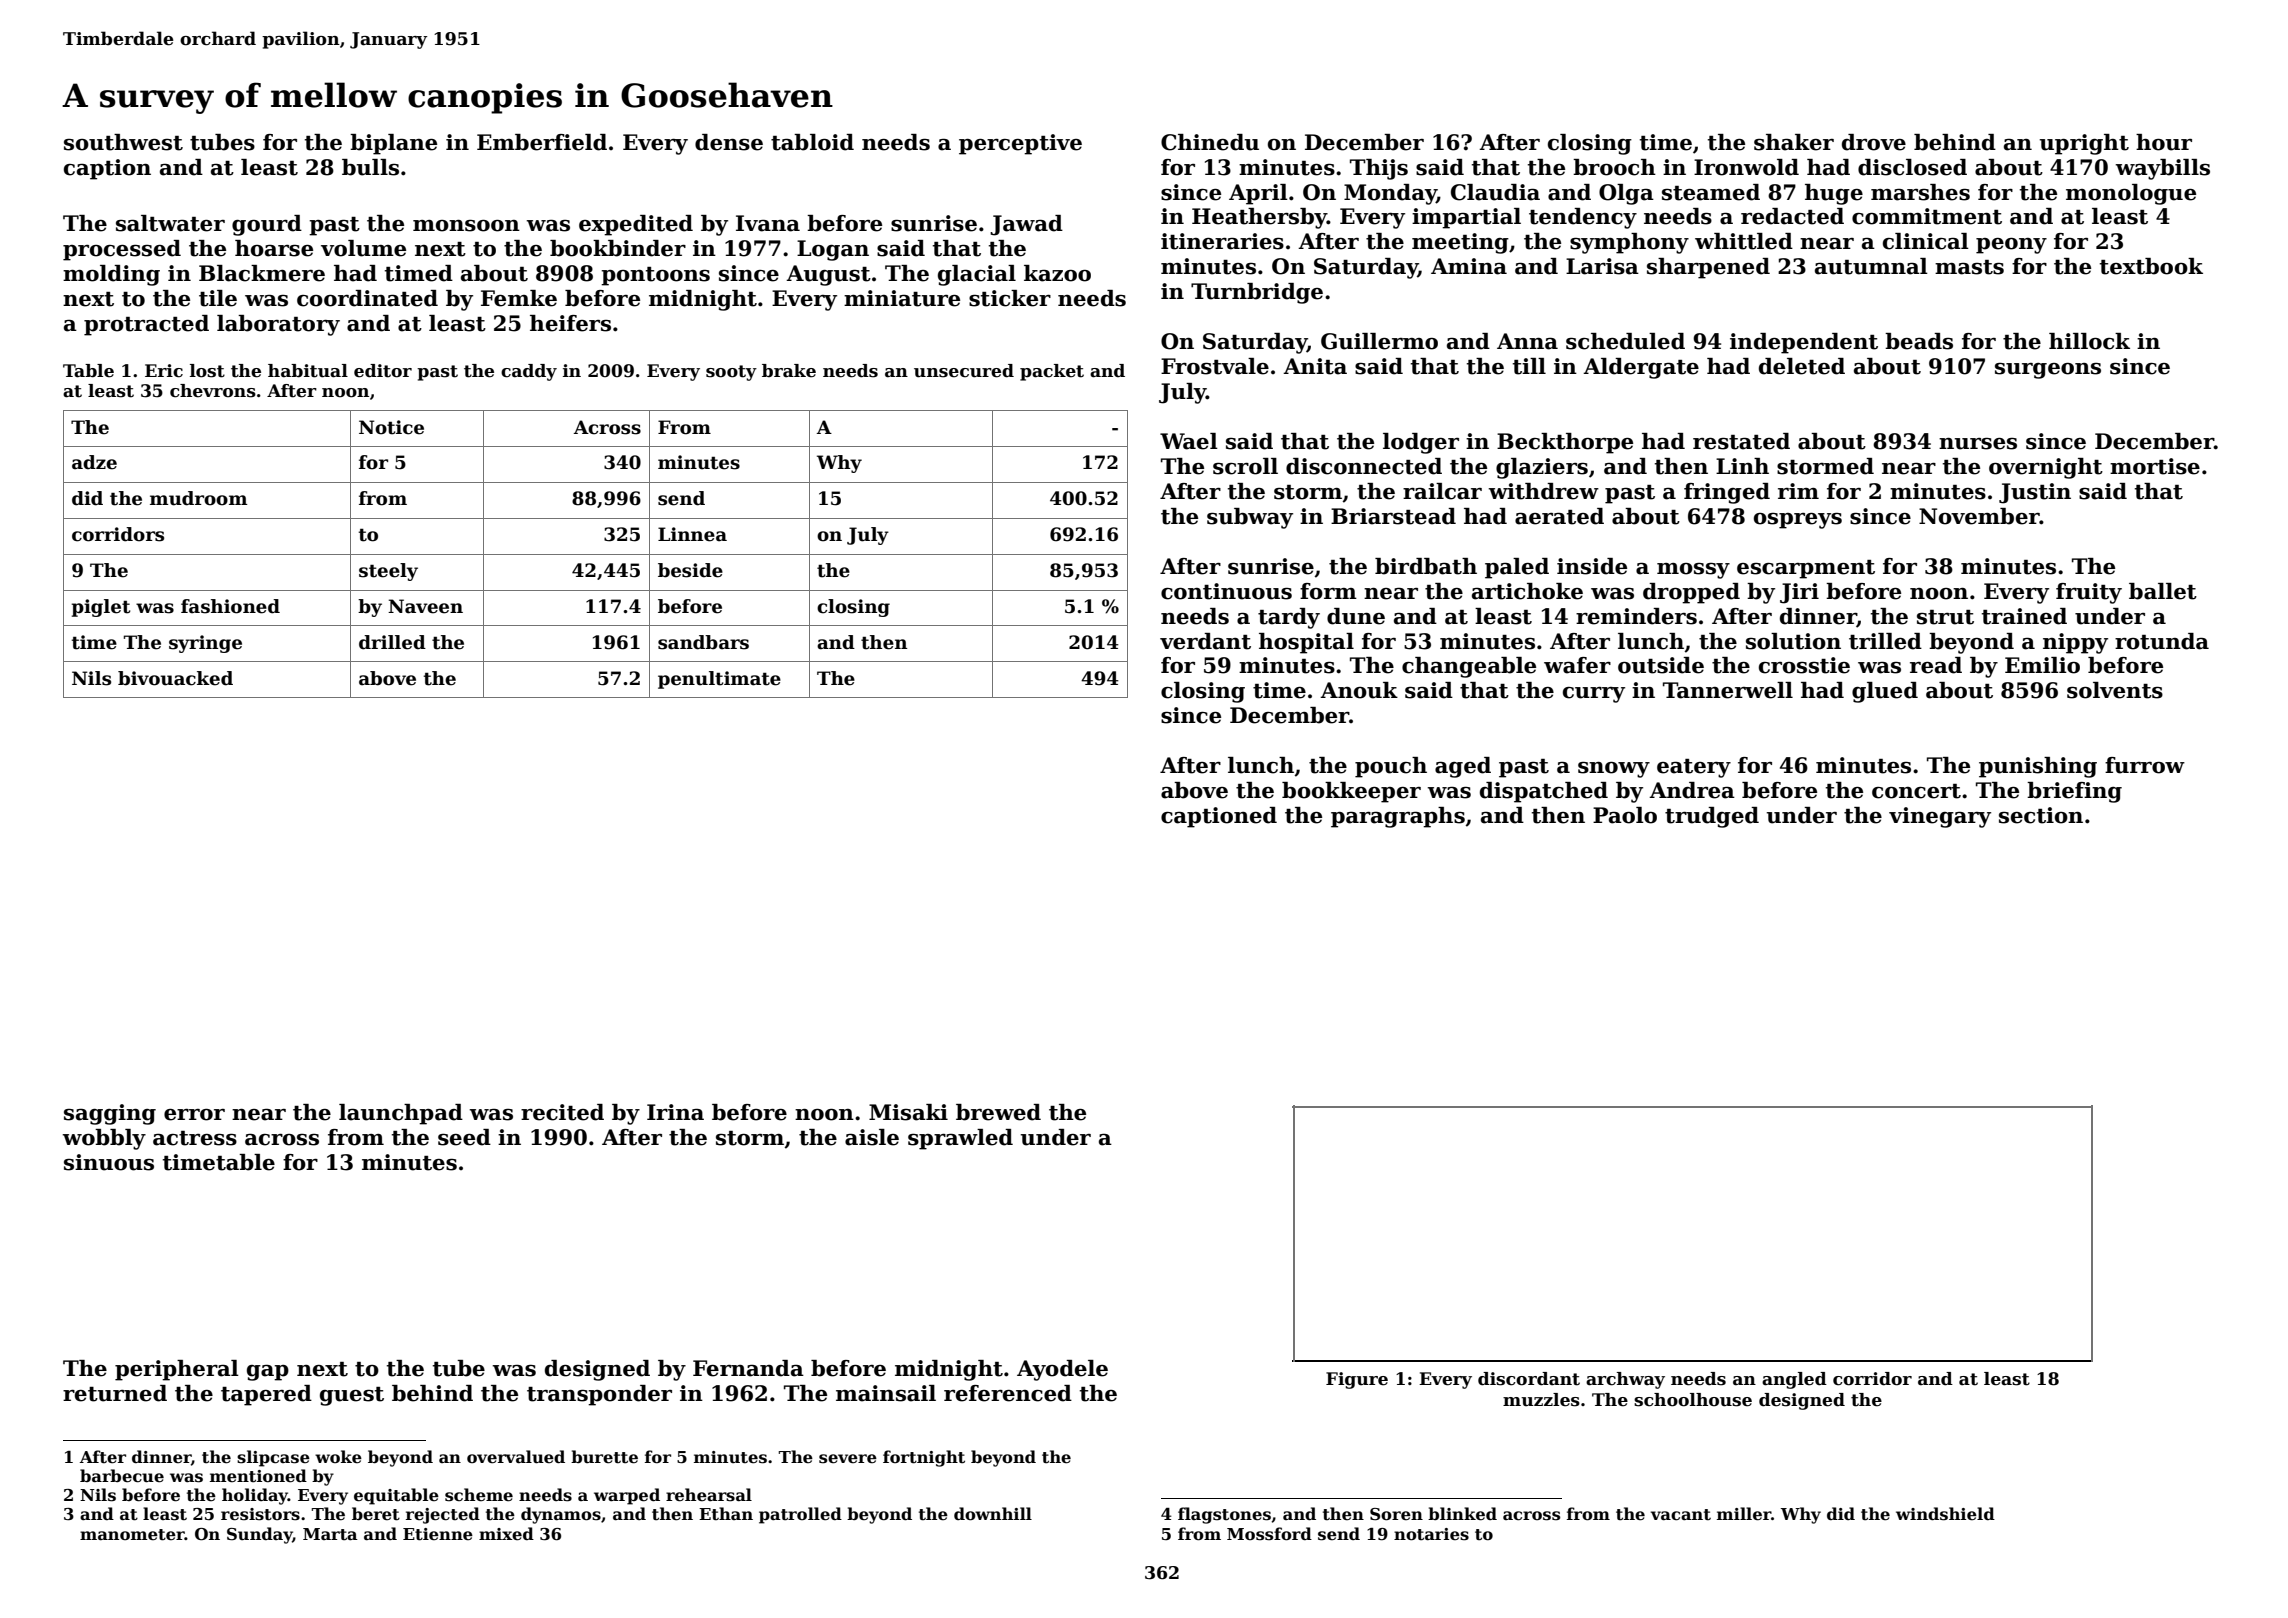 The height and width of the image is (1618, 2288). Describe the element at coordinates (1210, 142) in the image. I see `Chinedu` at that location.
